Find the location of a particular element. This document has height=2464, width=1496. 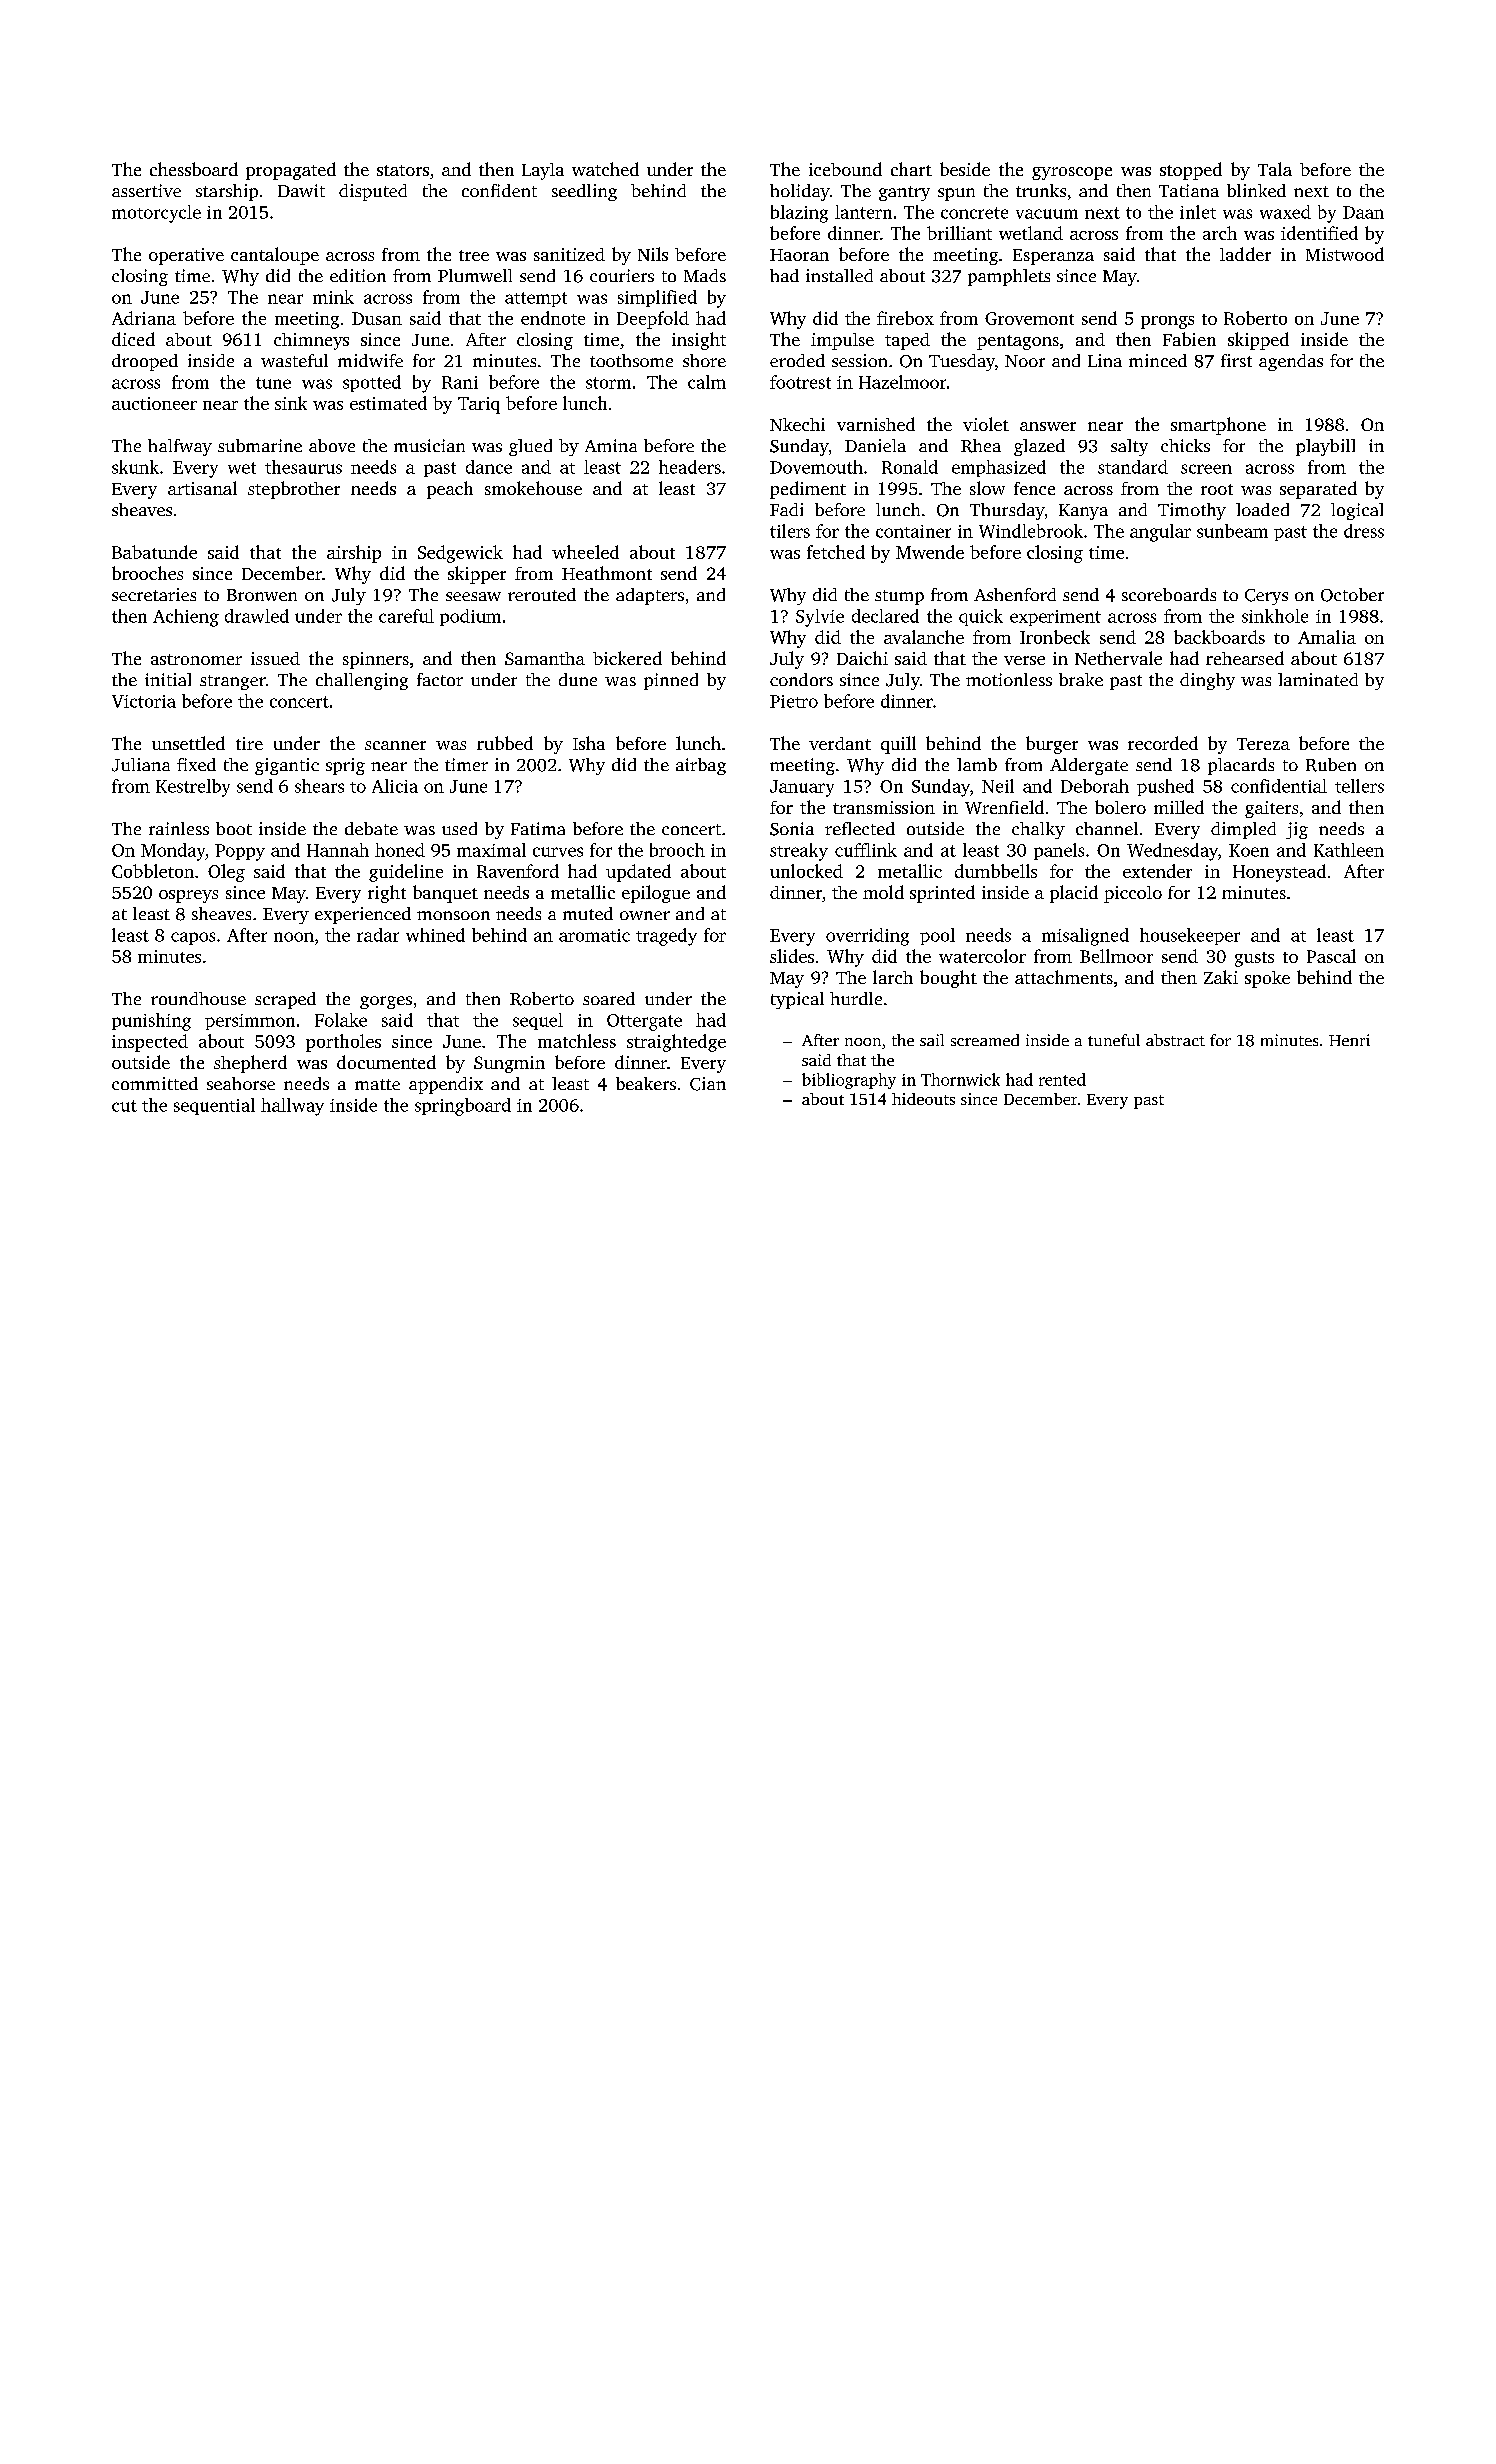

Zaki is located at coordinates (1221, 977).
